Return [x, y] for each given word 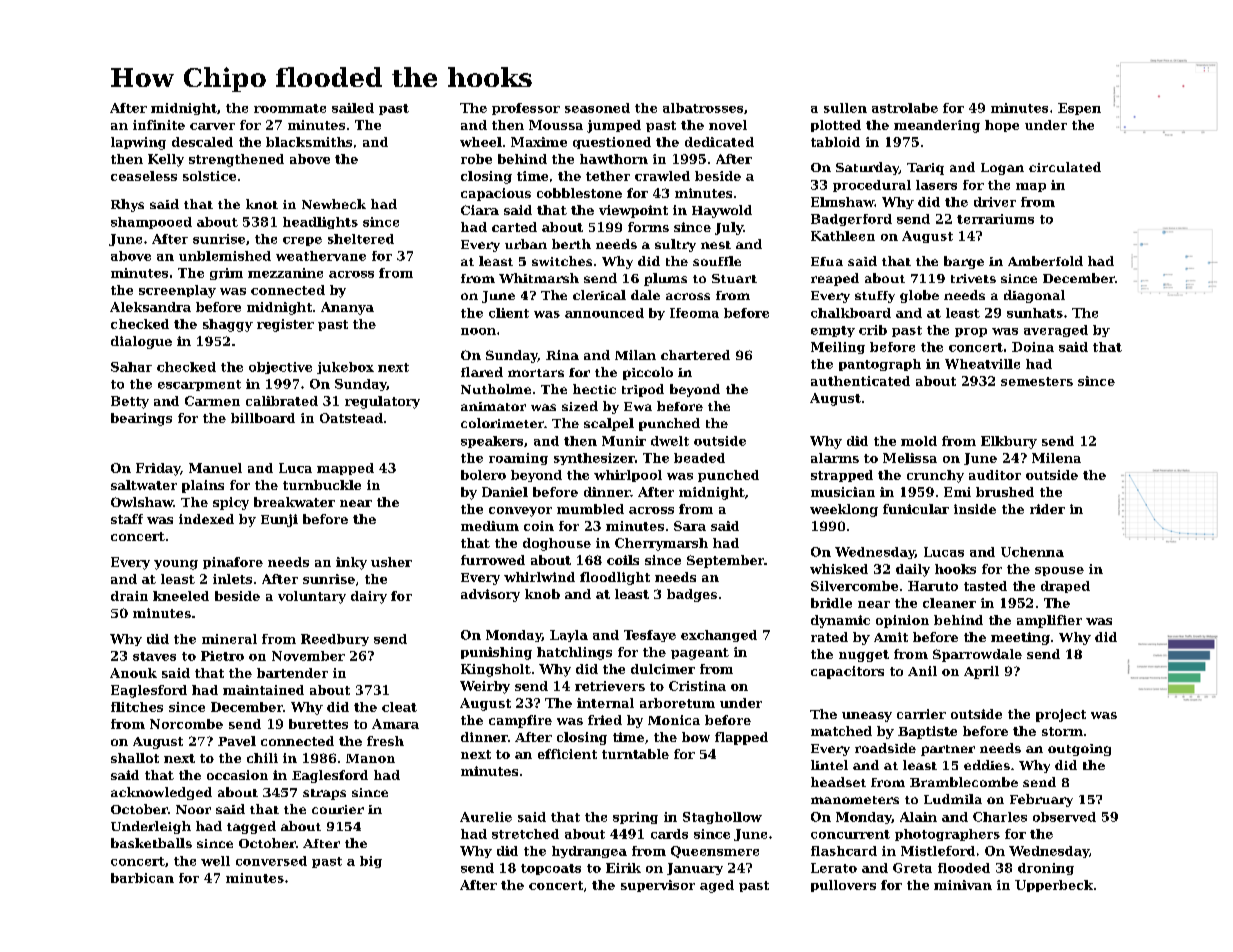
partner [948, 750]
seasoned [597, 108]
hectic [594, 389]
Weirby [485, 687]
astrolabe [905, 108]
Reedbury [335, 640]
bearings [141, 419]
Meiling [838, 348]
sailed [353, 108]
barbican [142, 878]
